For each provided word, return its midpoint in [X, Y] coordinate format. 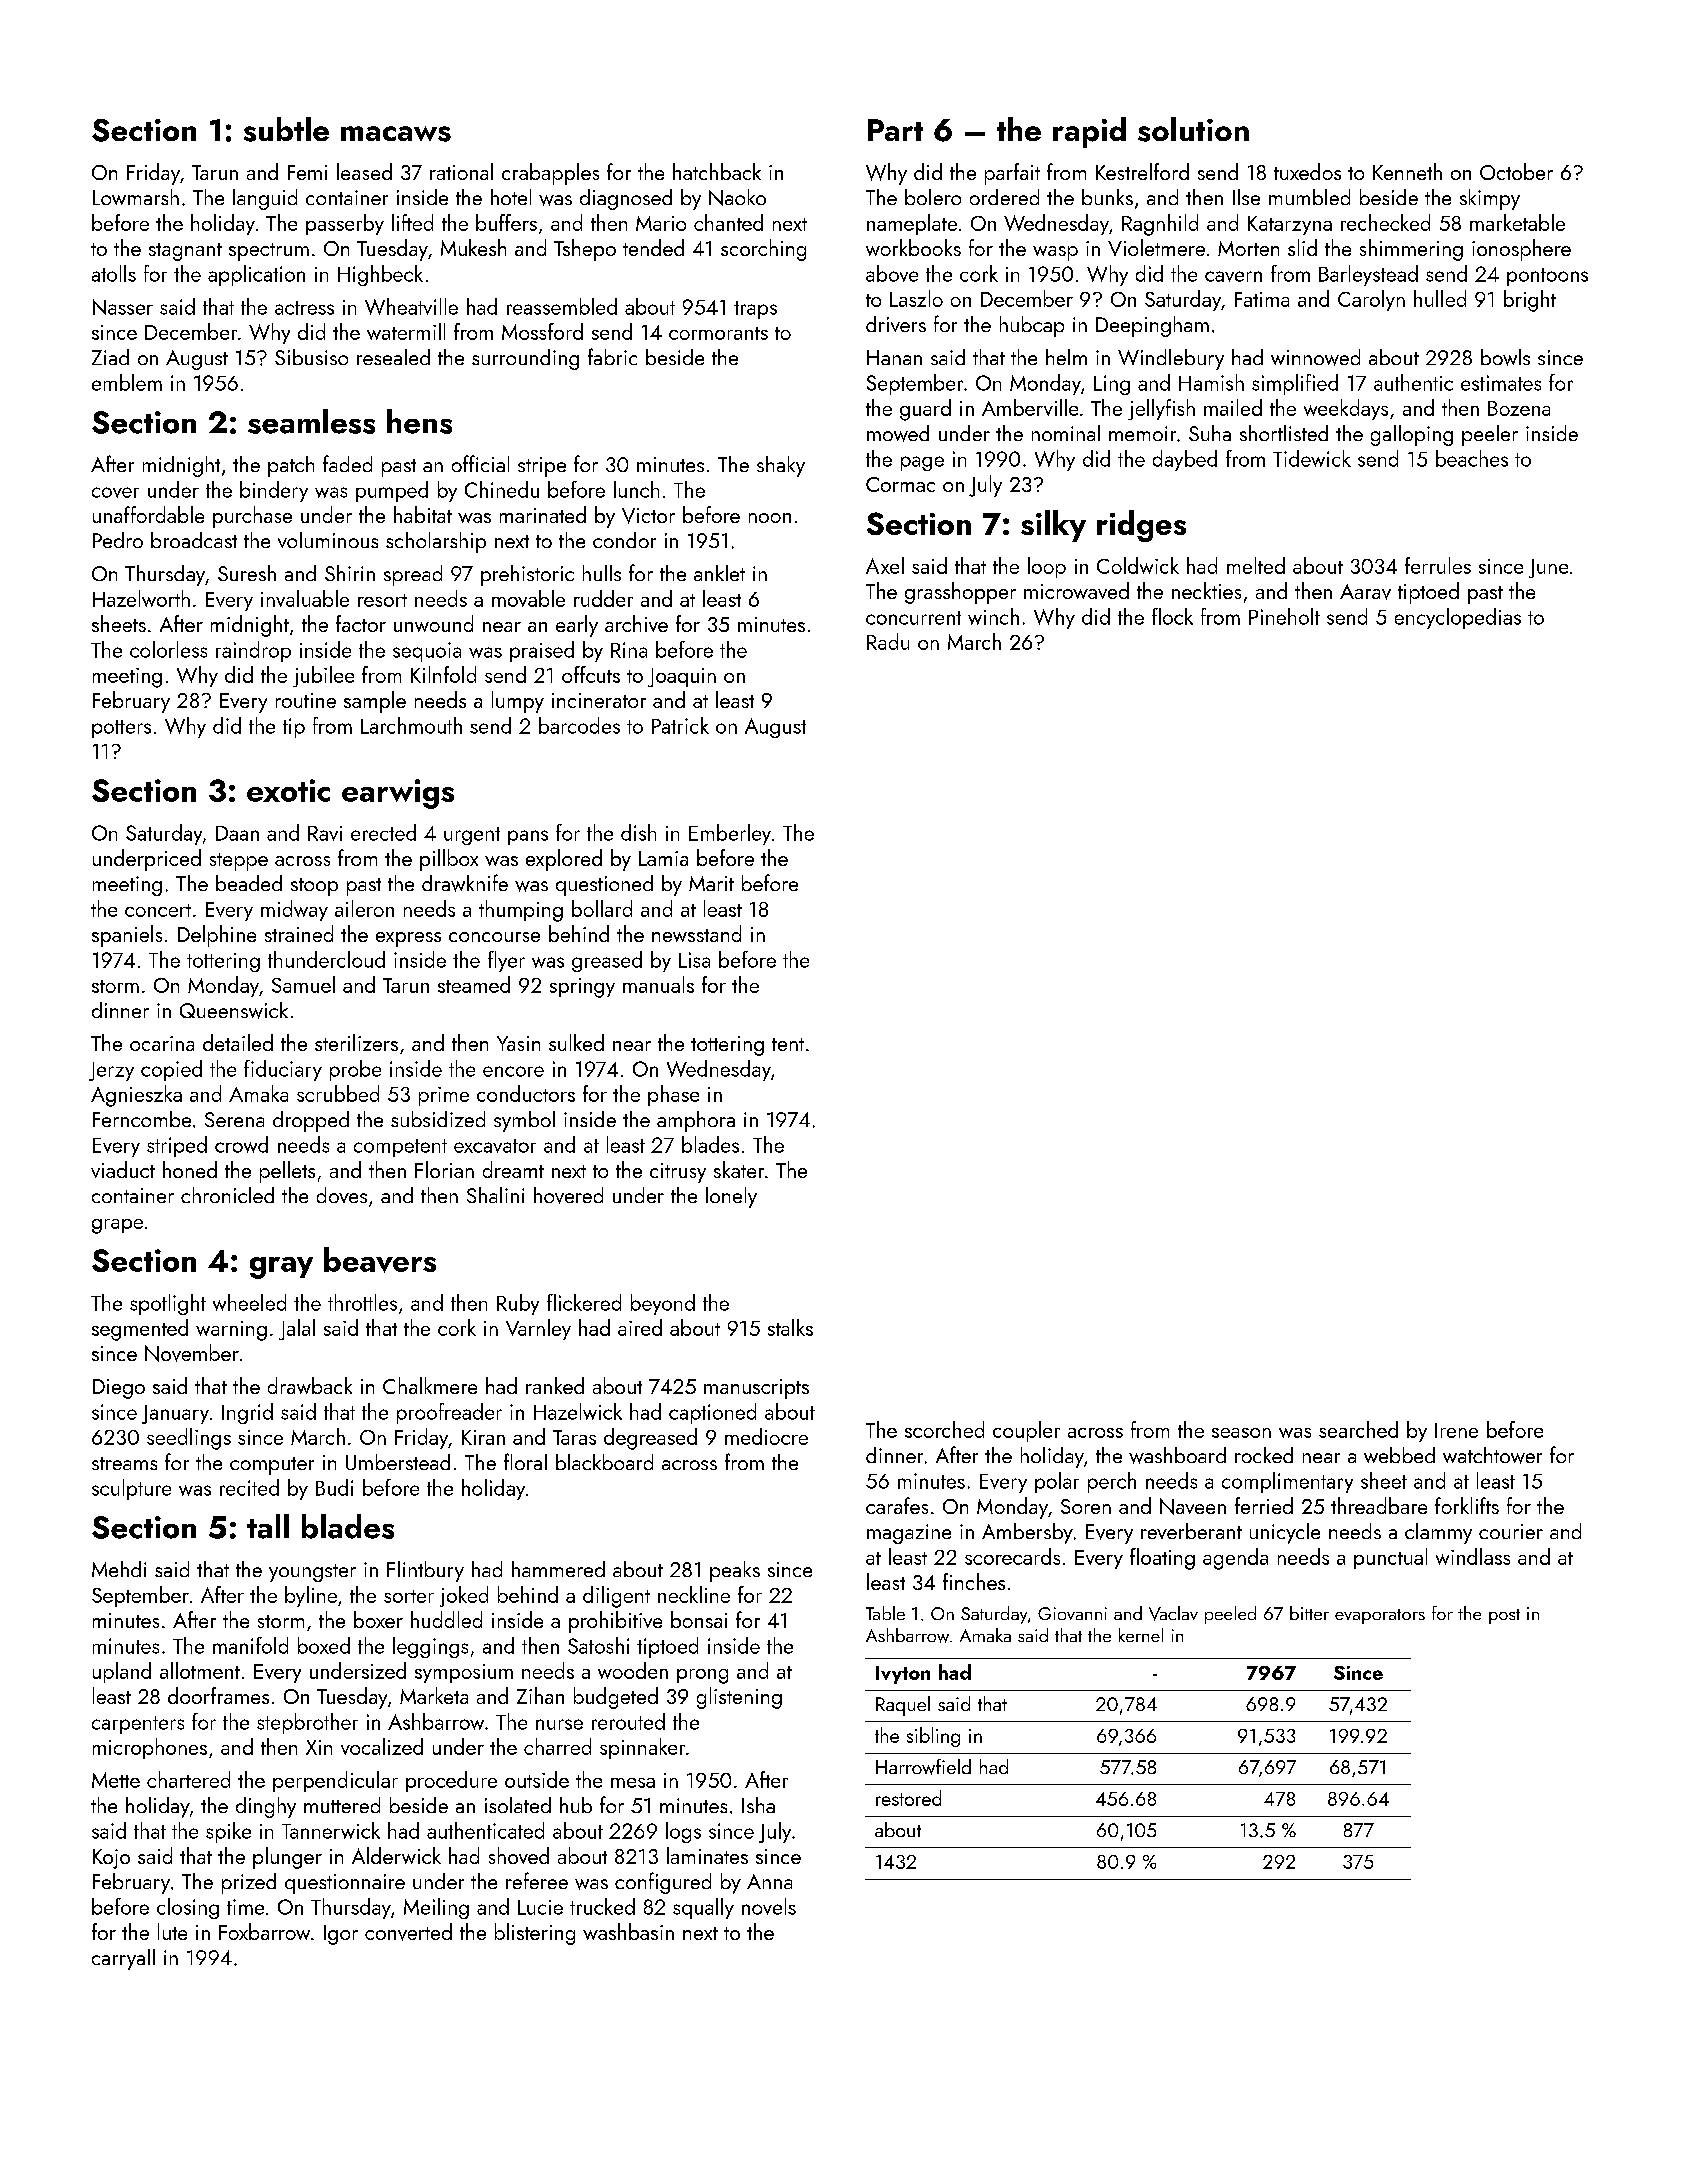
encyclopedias [1458, 618]
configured [663, 1883]
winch [993, 616]
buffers [506, 222]
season [1241, 1433]
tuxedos [1307, 171]
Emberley [730, 834]
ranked [555, 1385]
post [1504, 1616]
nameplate [912, 224]
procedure [451, 1781]
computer [272, 1466]
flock [1172, 616]
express [408, 939]
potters [121, 729]
